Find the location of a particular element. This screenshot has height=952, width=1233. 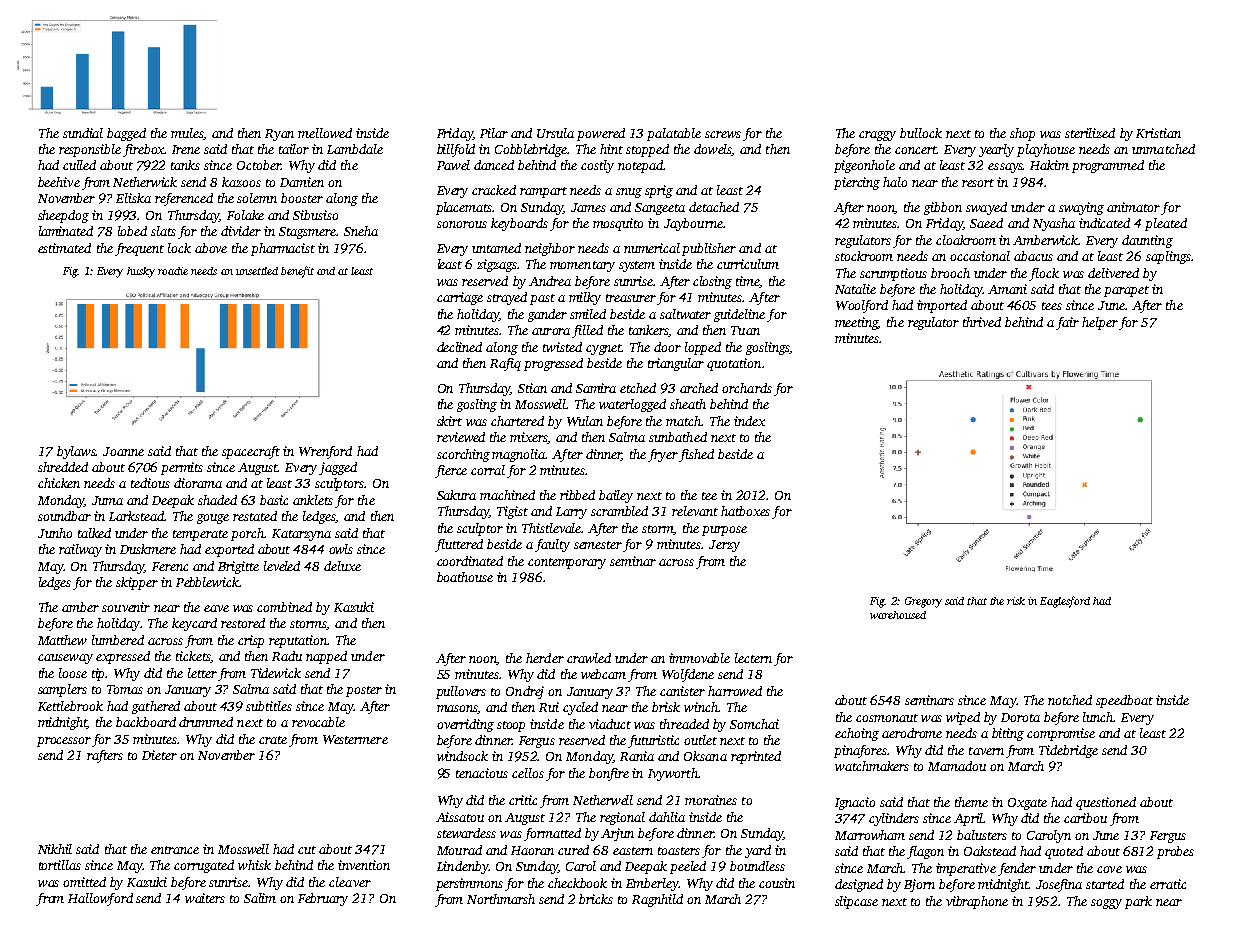

Pilar is located at coordinates (494, 133).
